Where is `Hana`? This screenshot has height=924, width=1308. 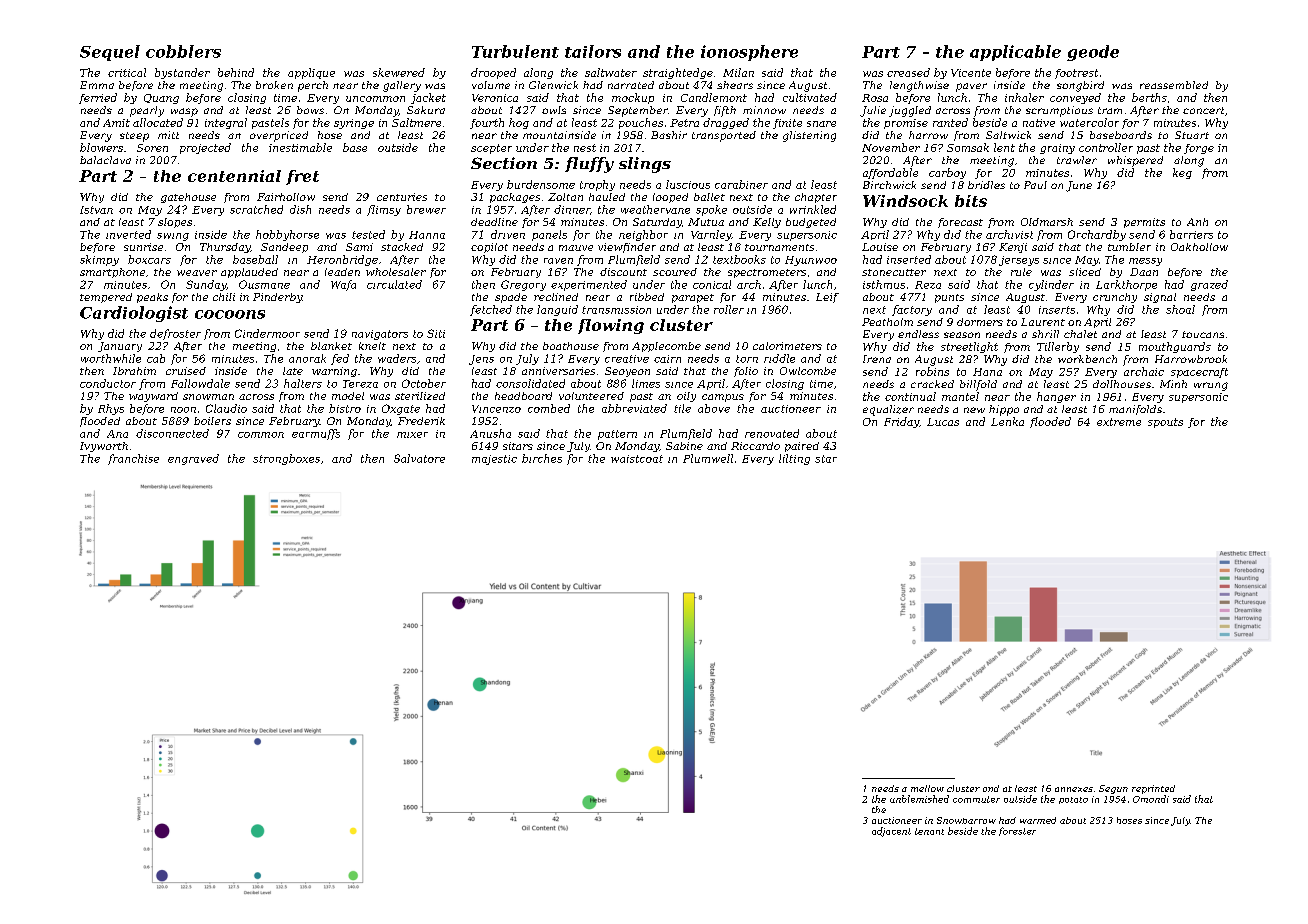
Hana is located at coordinates (987, 372).
